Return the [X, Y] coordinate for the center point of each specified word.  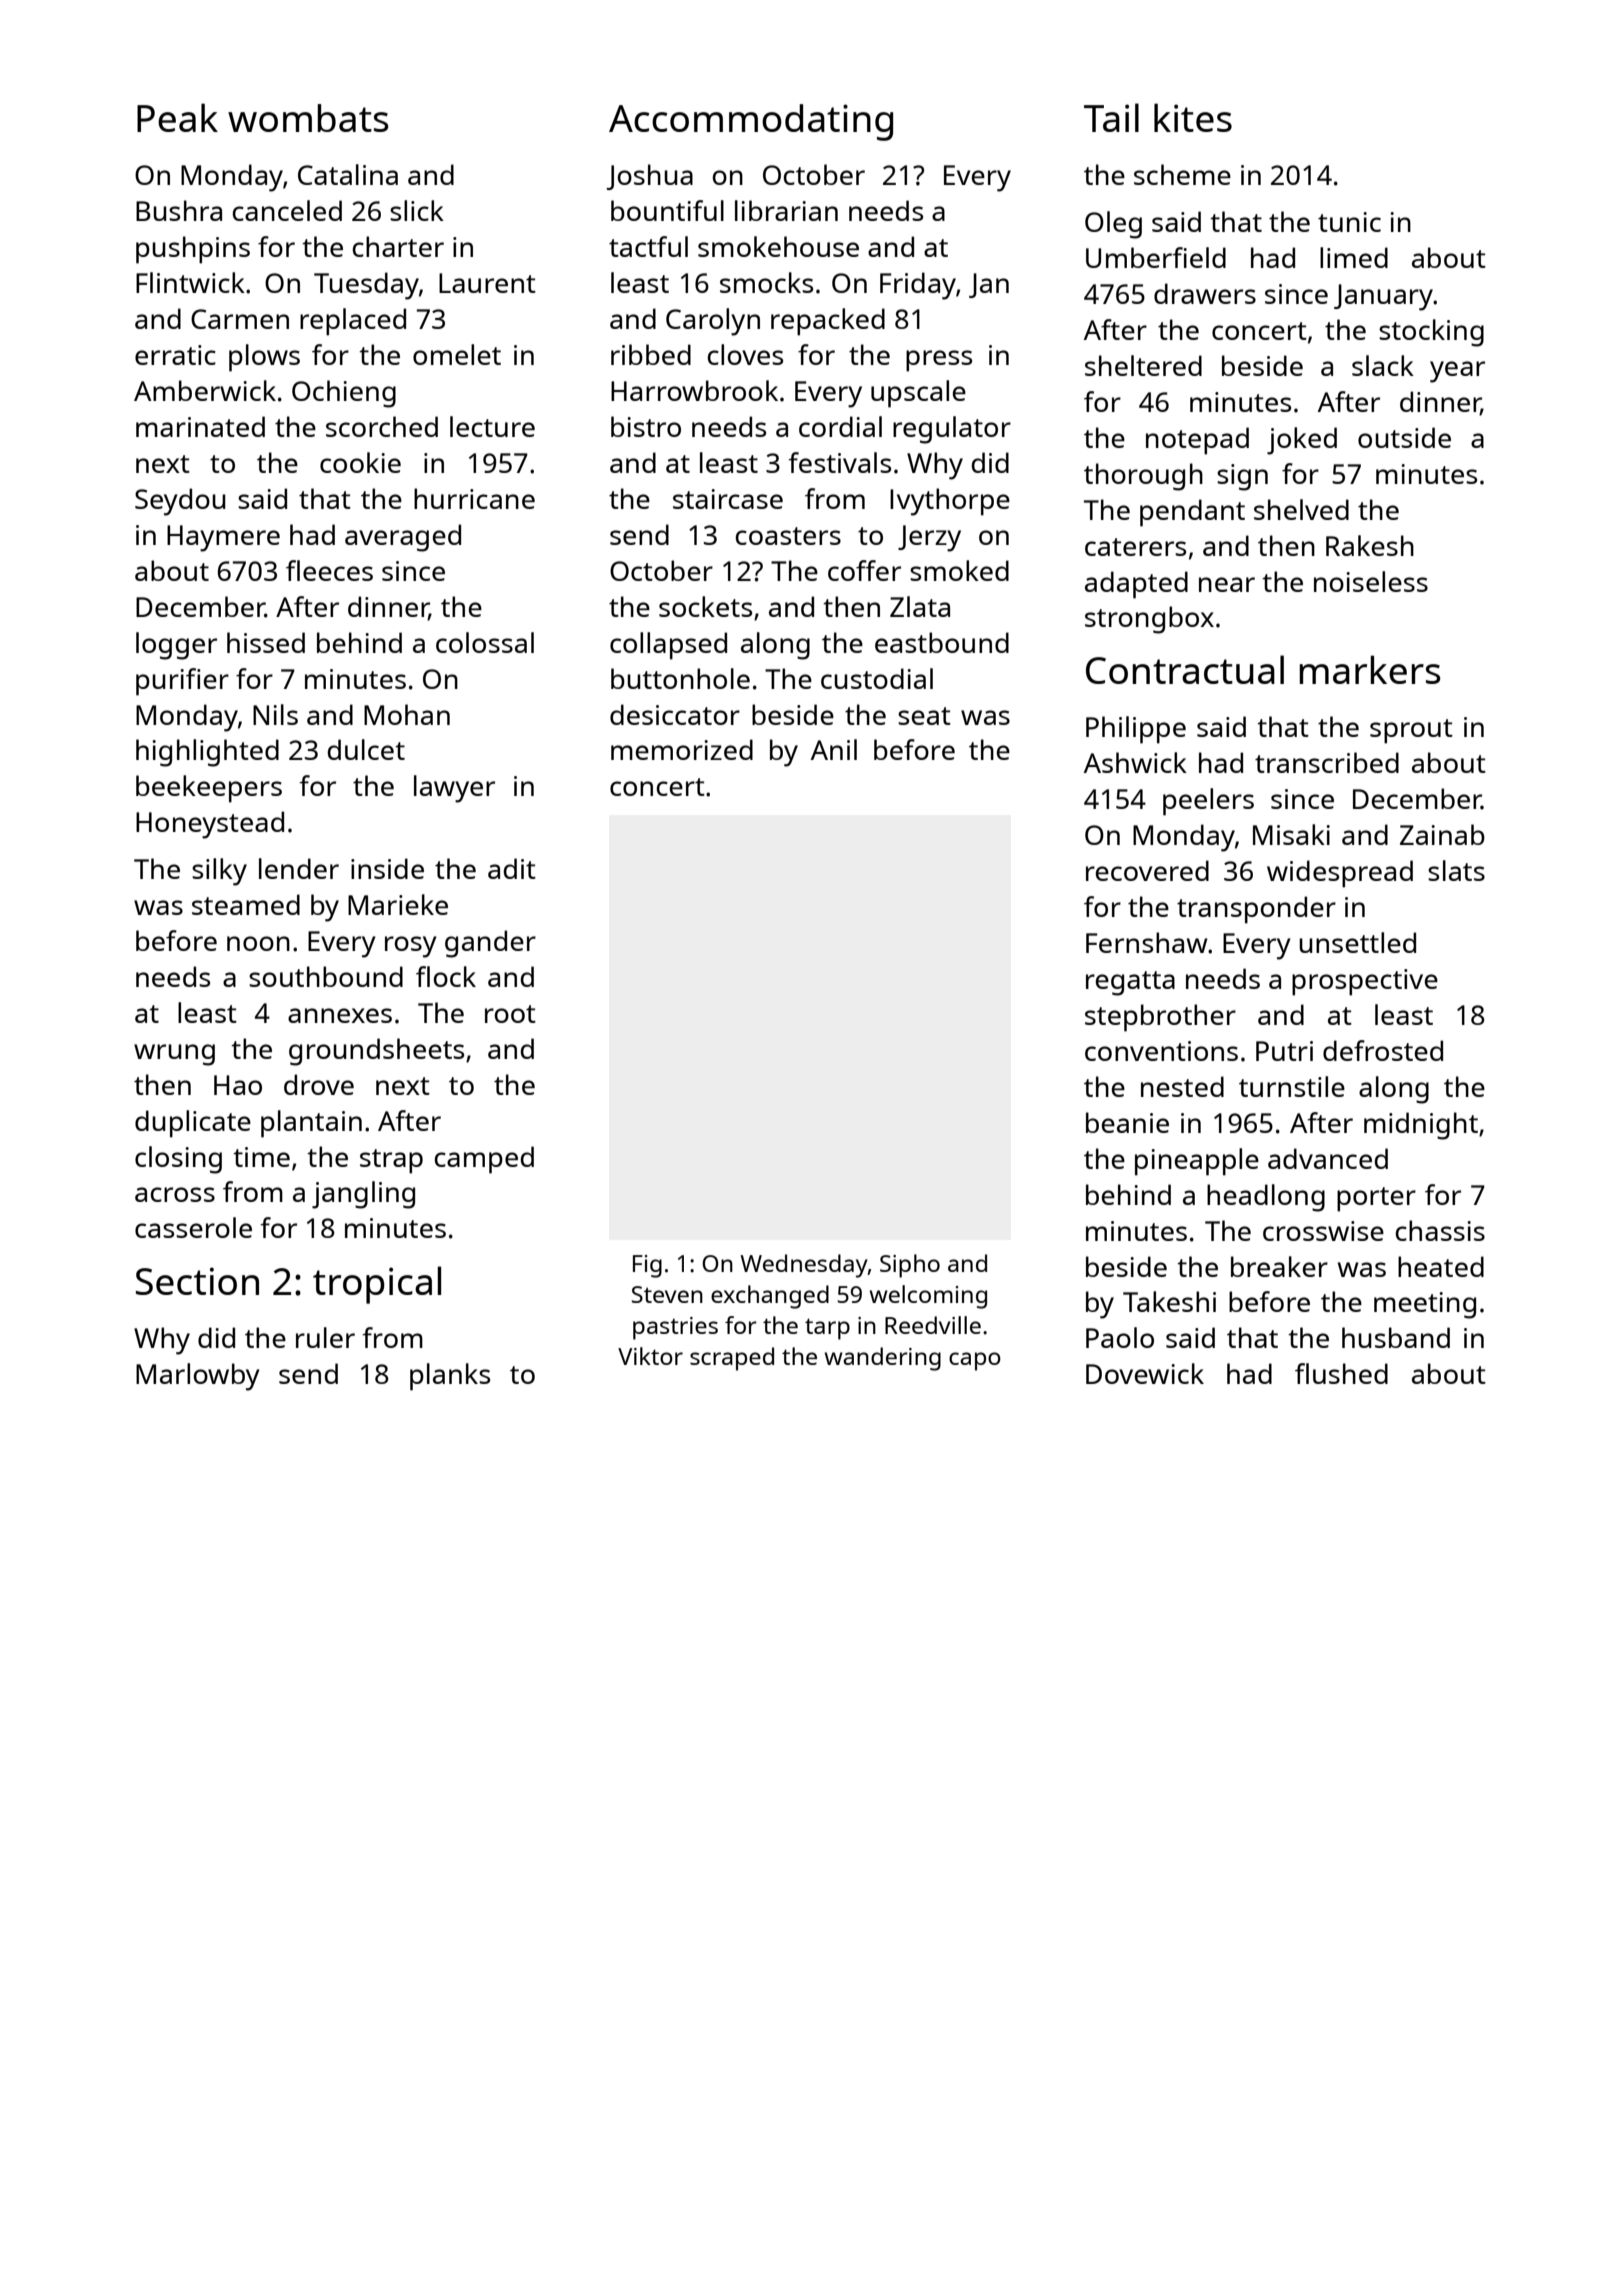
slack [1383, 365]
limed [1354, 257]
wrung [174, 1055]
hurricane [474, 498]
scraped [732, 1359]
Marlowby [198, 1377]
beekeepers [209, 789]
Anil [834, 749]
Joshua [650, 177]
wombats [308, 118]
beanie [1127, 1122]
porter [1376, 1199]
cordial [840, 426]
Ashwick [1135, 762]
